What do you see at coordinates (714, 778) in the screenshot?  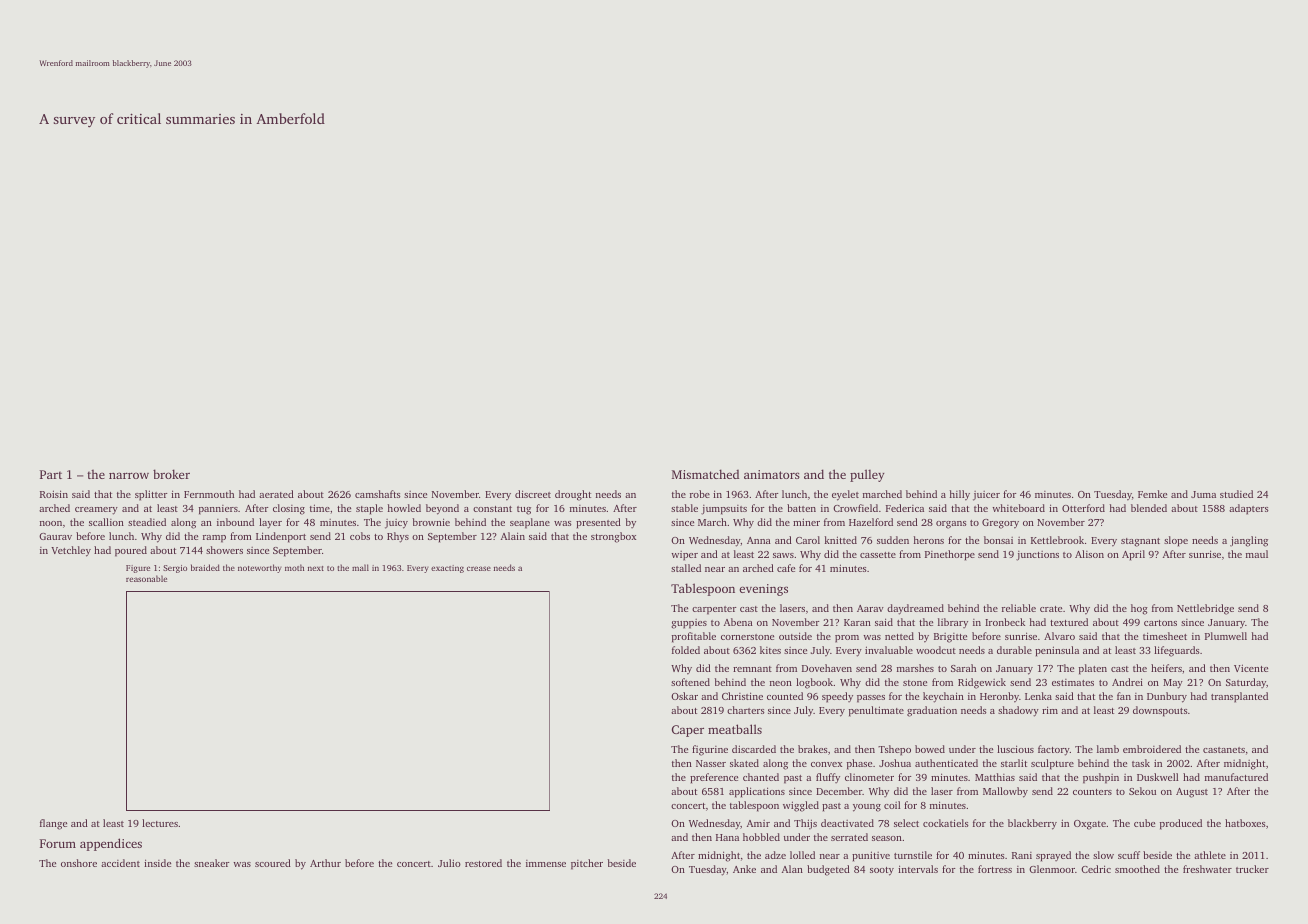 I see `preference` at bounding box center [714, 778].
